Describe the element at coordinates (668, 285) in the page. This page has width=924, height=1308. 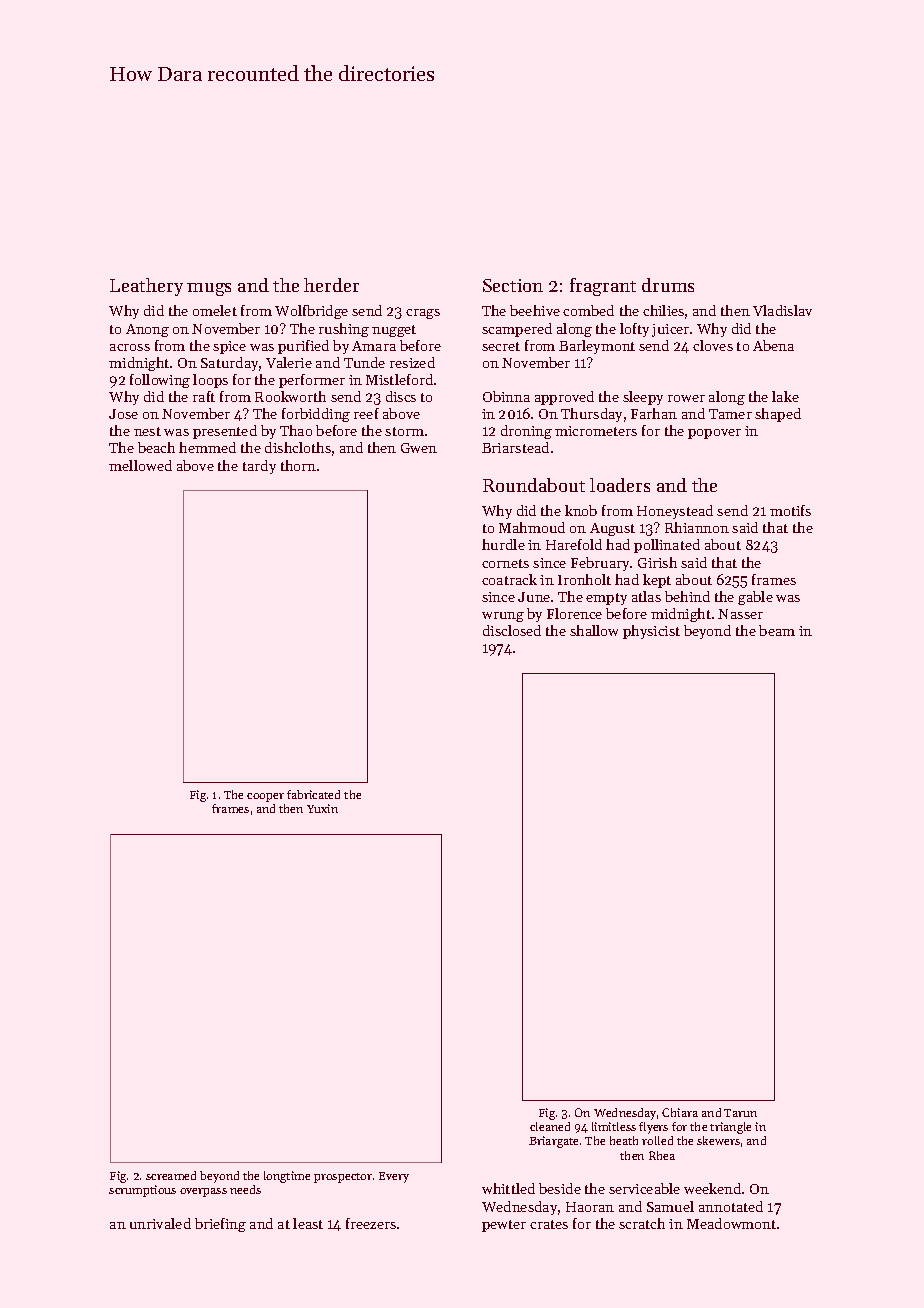
I see `drums` at that location.
